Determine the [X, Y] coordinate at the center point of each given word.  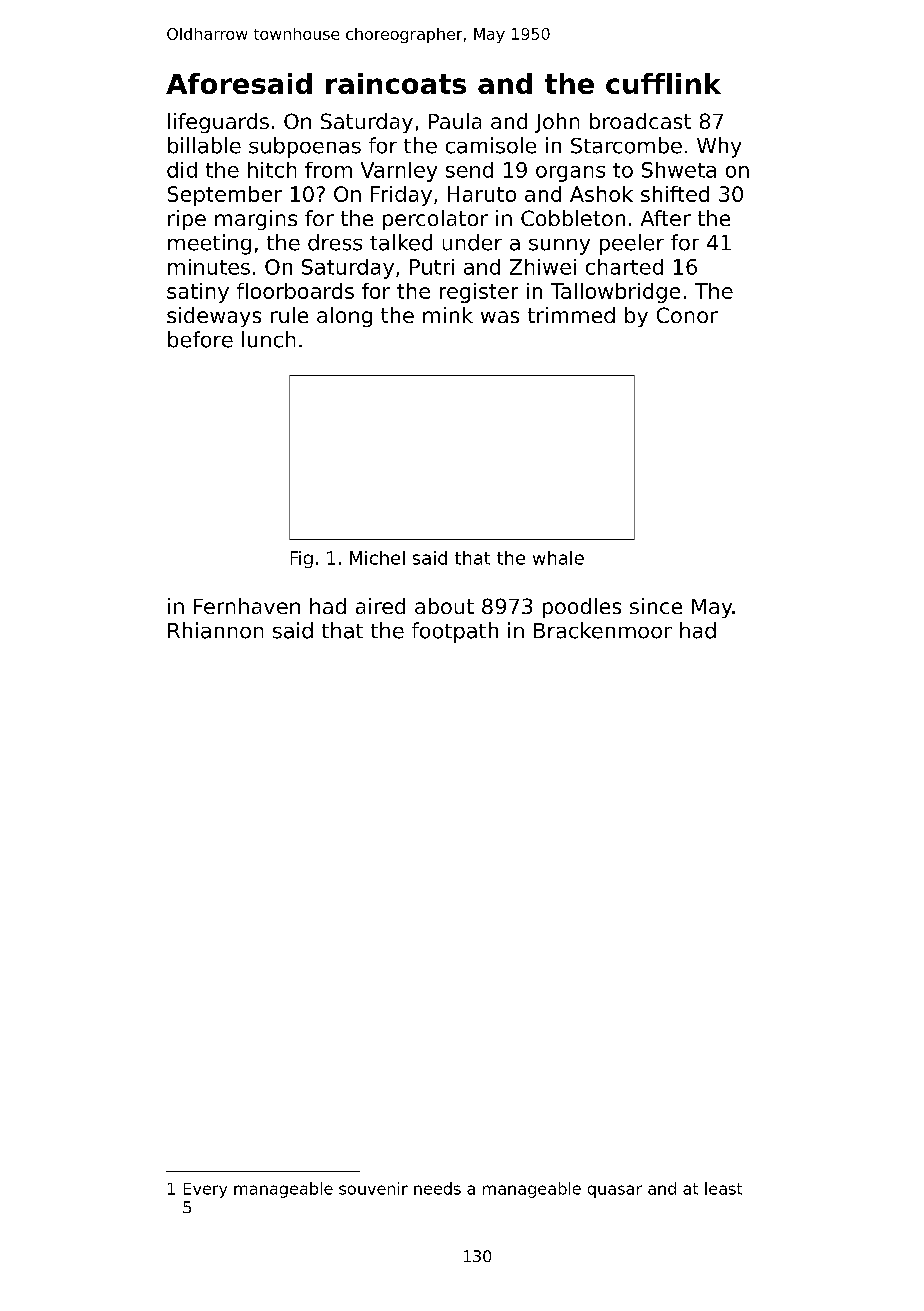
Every [205, 1190]
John [557, 123]
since [656, 606]
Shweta [679, 170]
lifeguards [218, 123]
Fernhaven [247, 606]
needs [437, 1188]
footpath [455, 632]
